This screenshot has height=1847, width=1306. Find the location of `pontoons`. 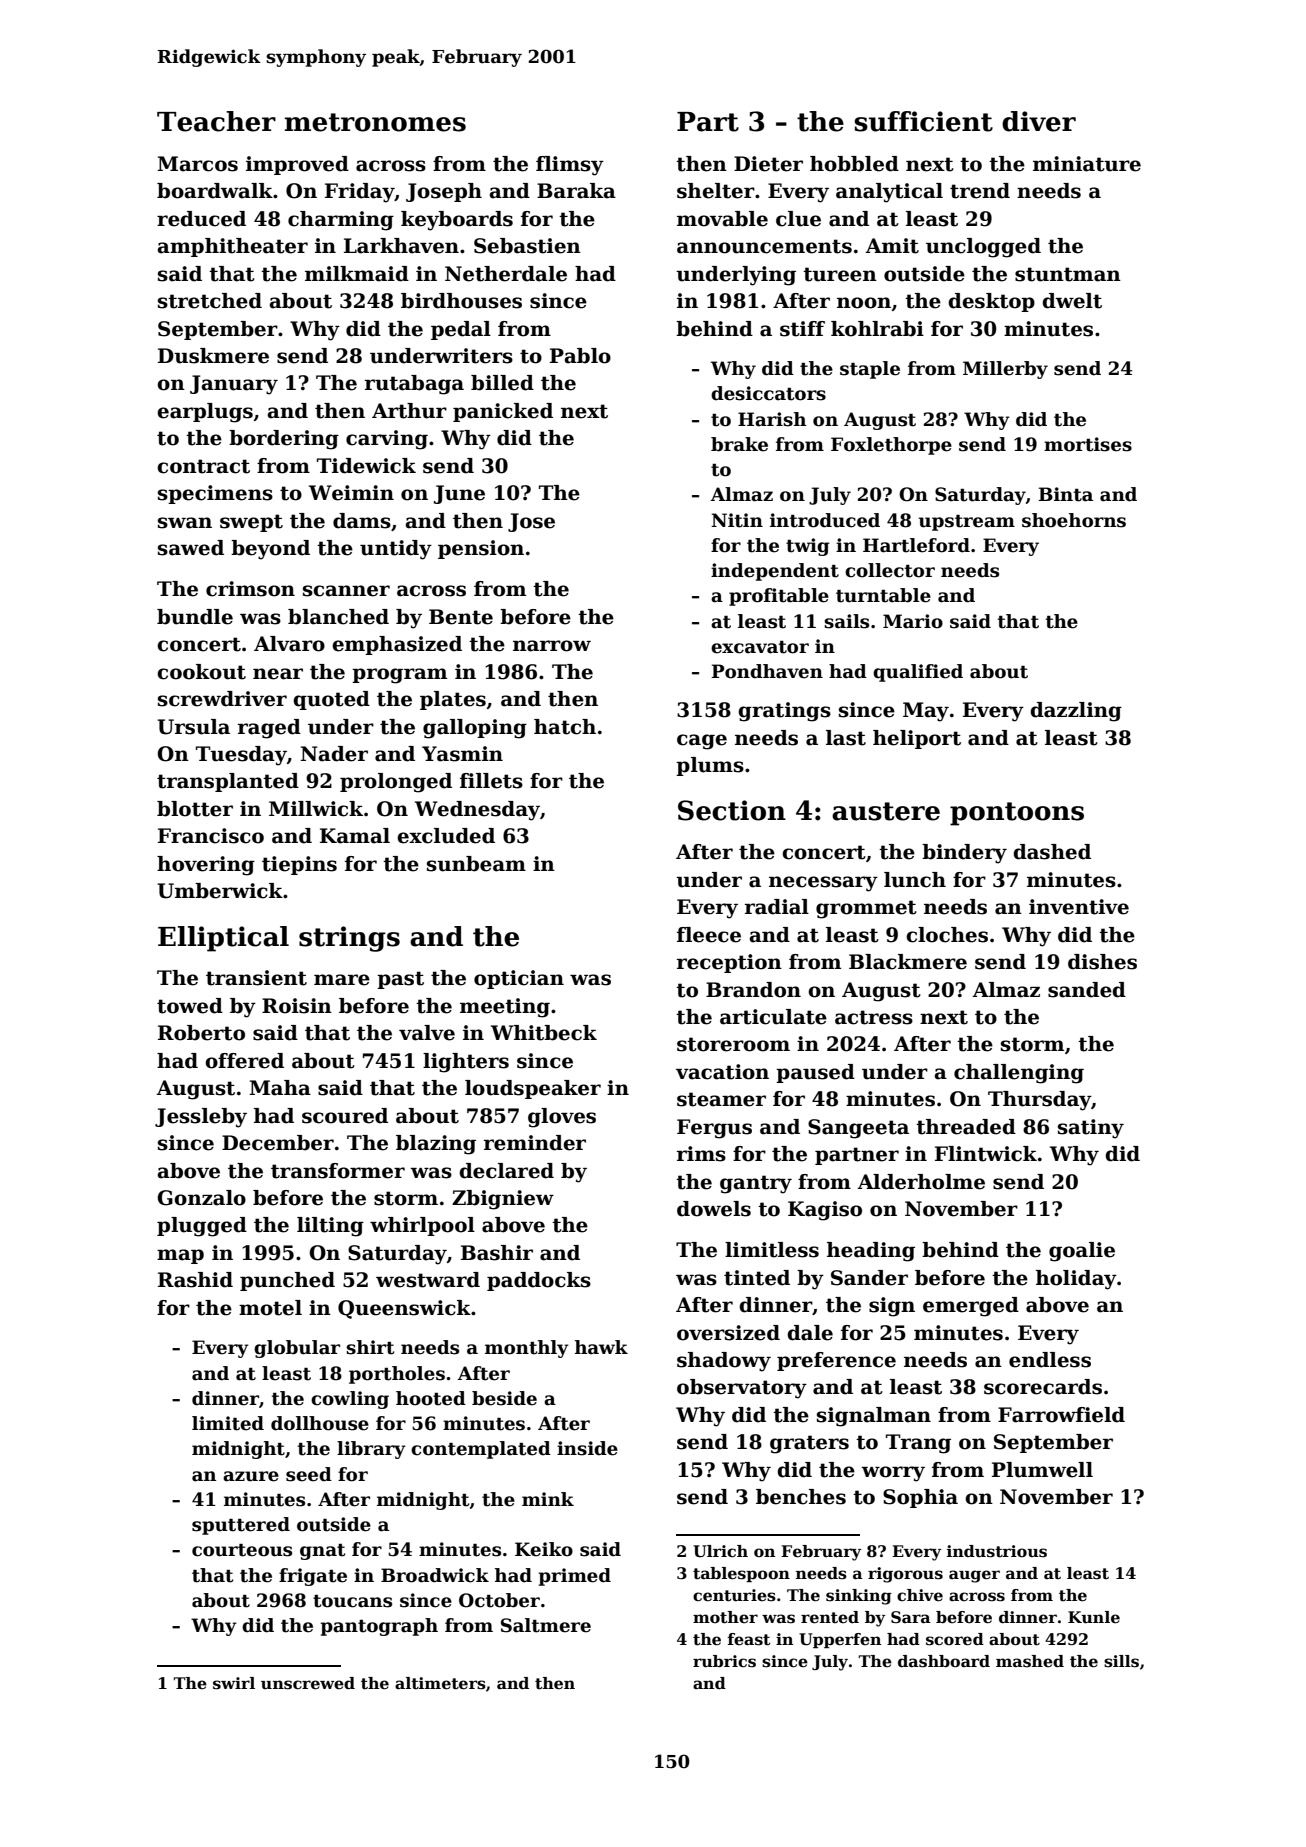

pontoons is located at coordinates (1017, 814).
